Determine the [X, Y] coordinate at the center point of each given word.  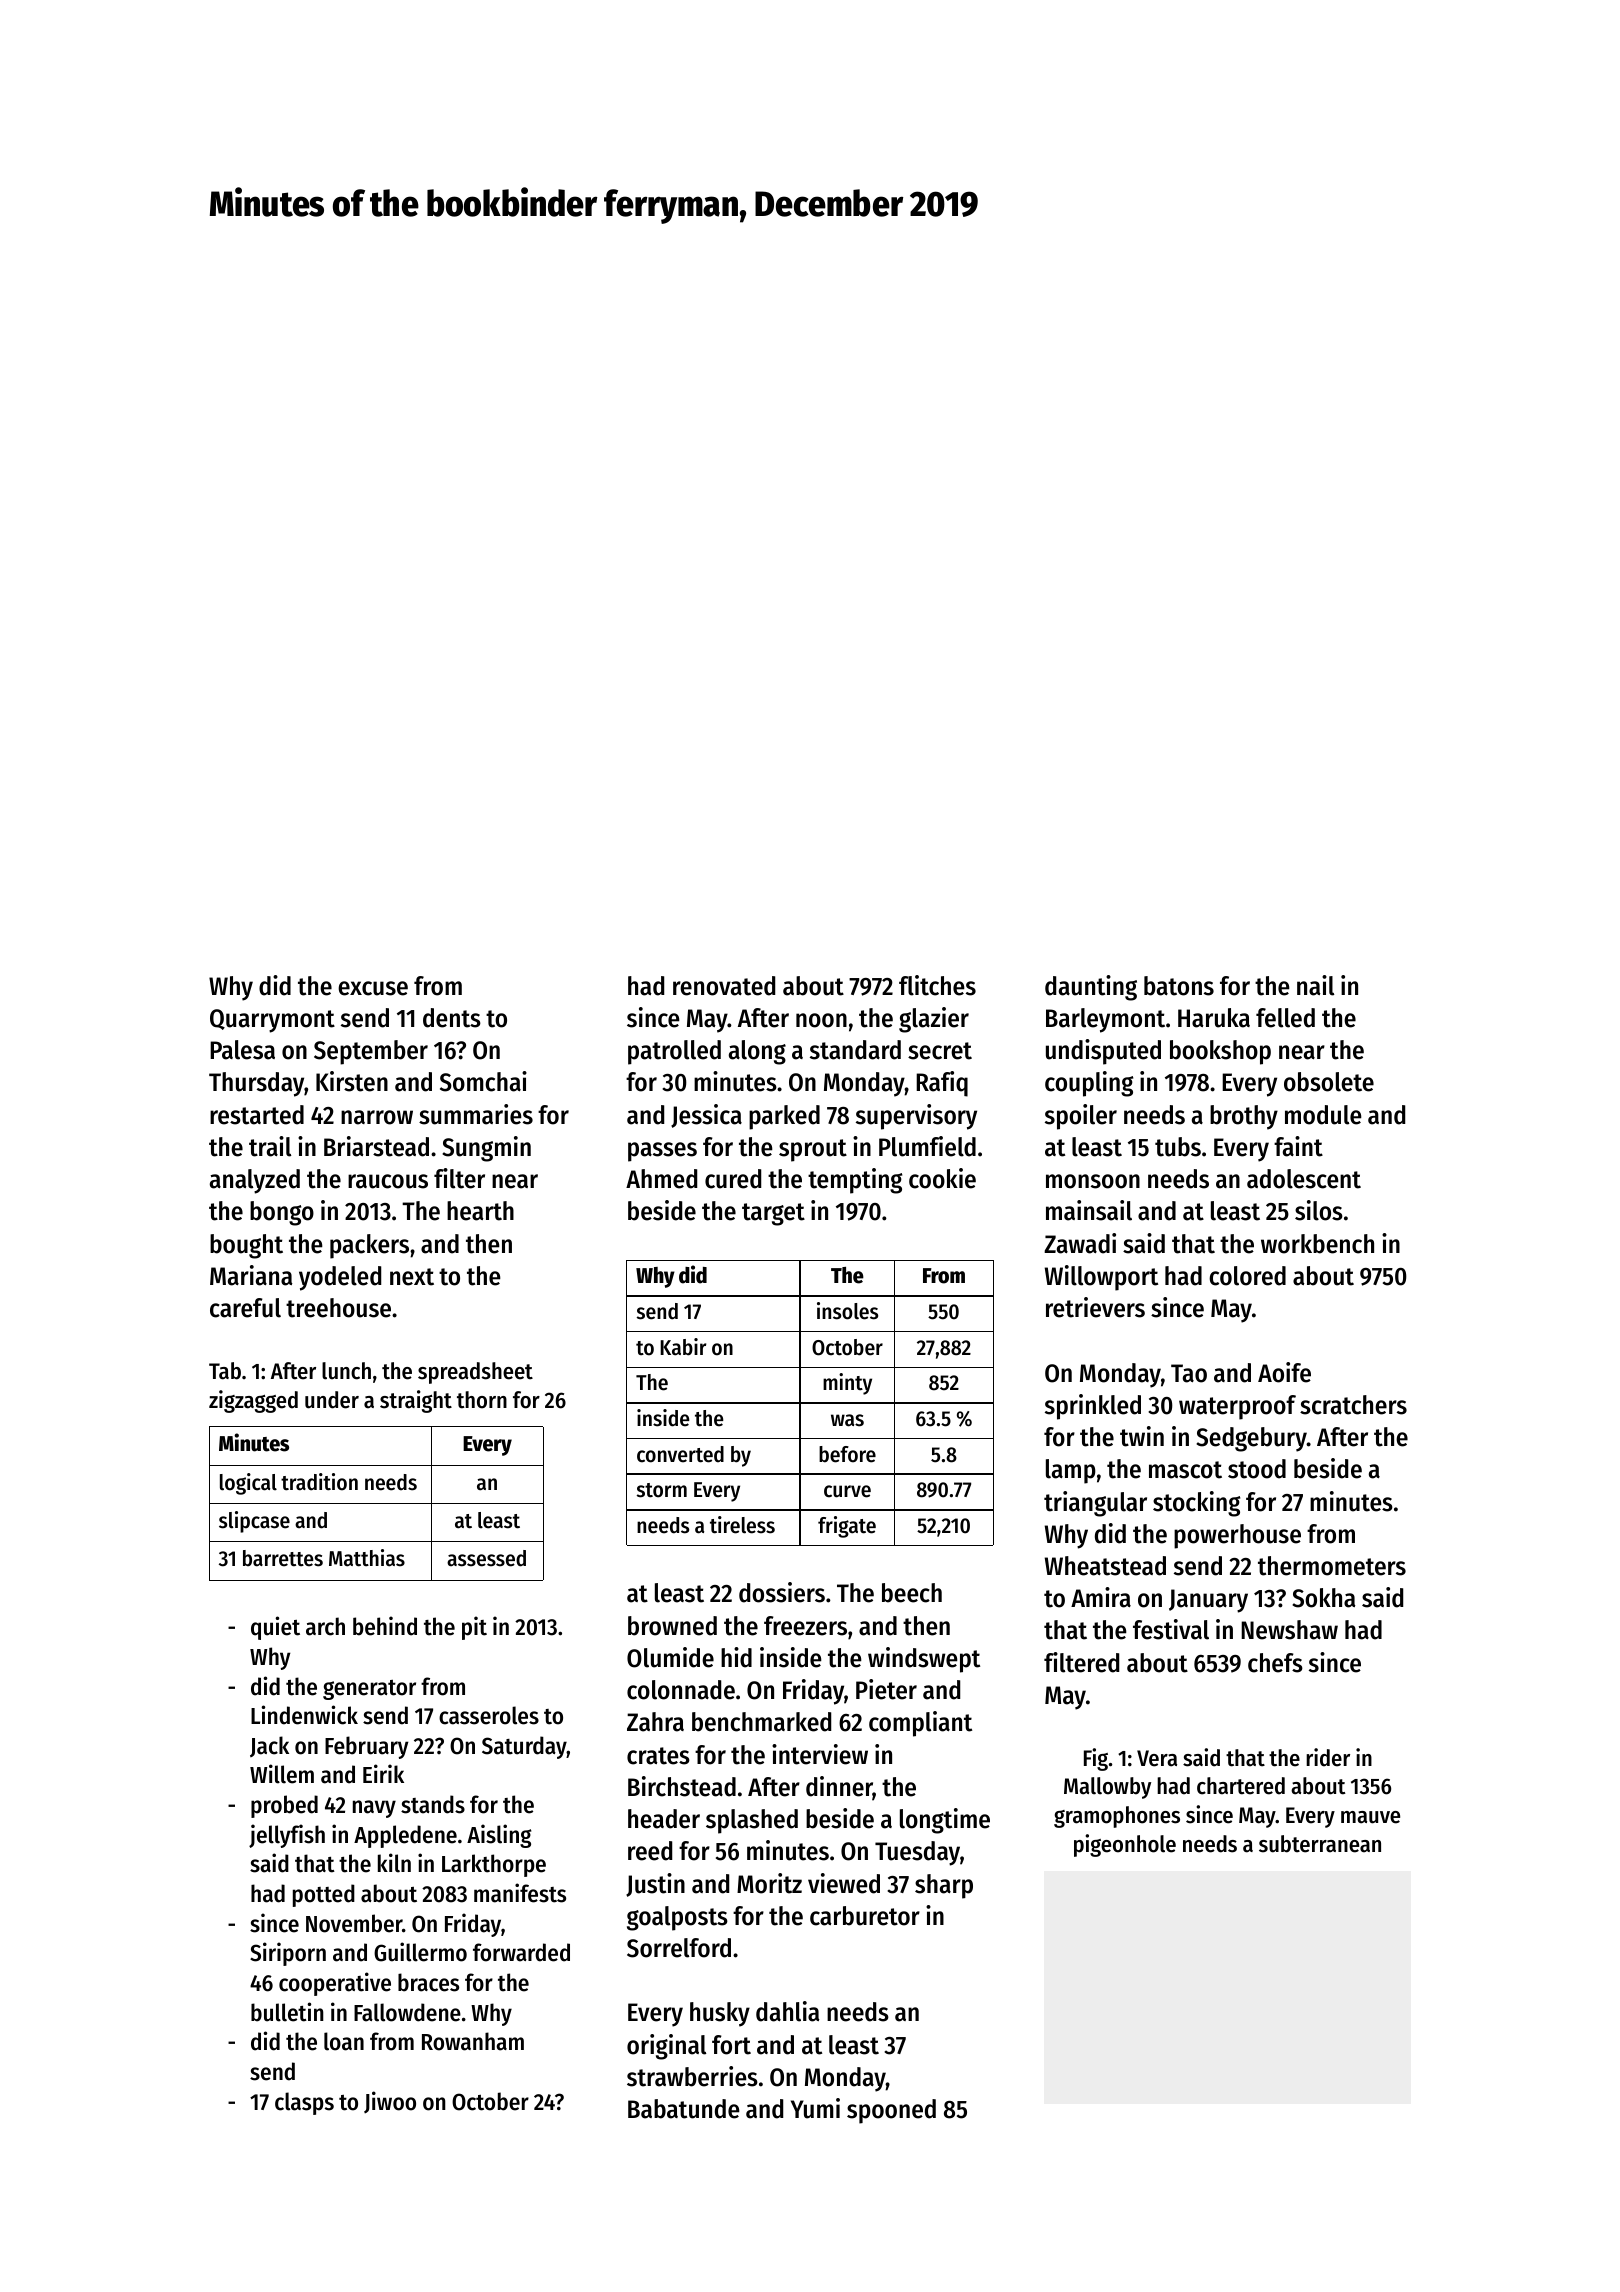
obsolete [1329, 1082]
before [847, 1454]
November [354, 1923]
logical [248, 1484]
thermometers [1332, 1566]
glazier [934, 1020]
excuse [373, 988]
